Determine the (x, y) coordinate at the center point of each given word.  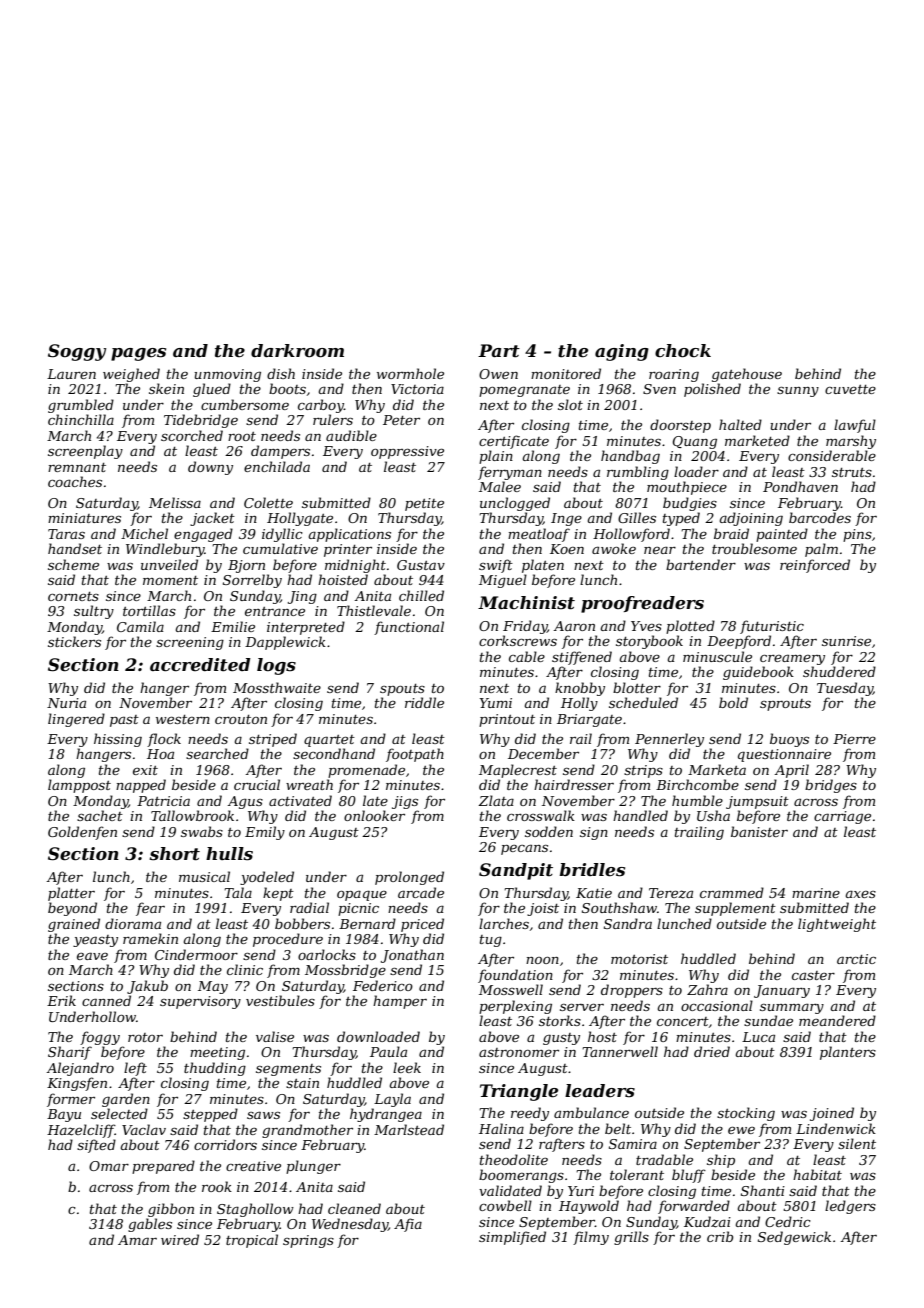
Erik (61, 1000)
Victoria (417, 389)
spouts (402, 690)
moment (170, 580)
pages (138, 354)
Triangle (519, 1092)
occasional (717, 1005)
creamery (792, 659)
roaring (674, 375)
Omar (109, 1166)
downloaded (378, 1036)
